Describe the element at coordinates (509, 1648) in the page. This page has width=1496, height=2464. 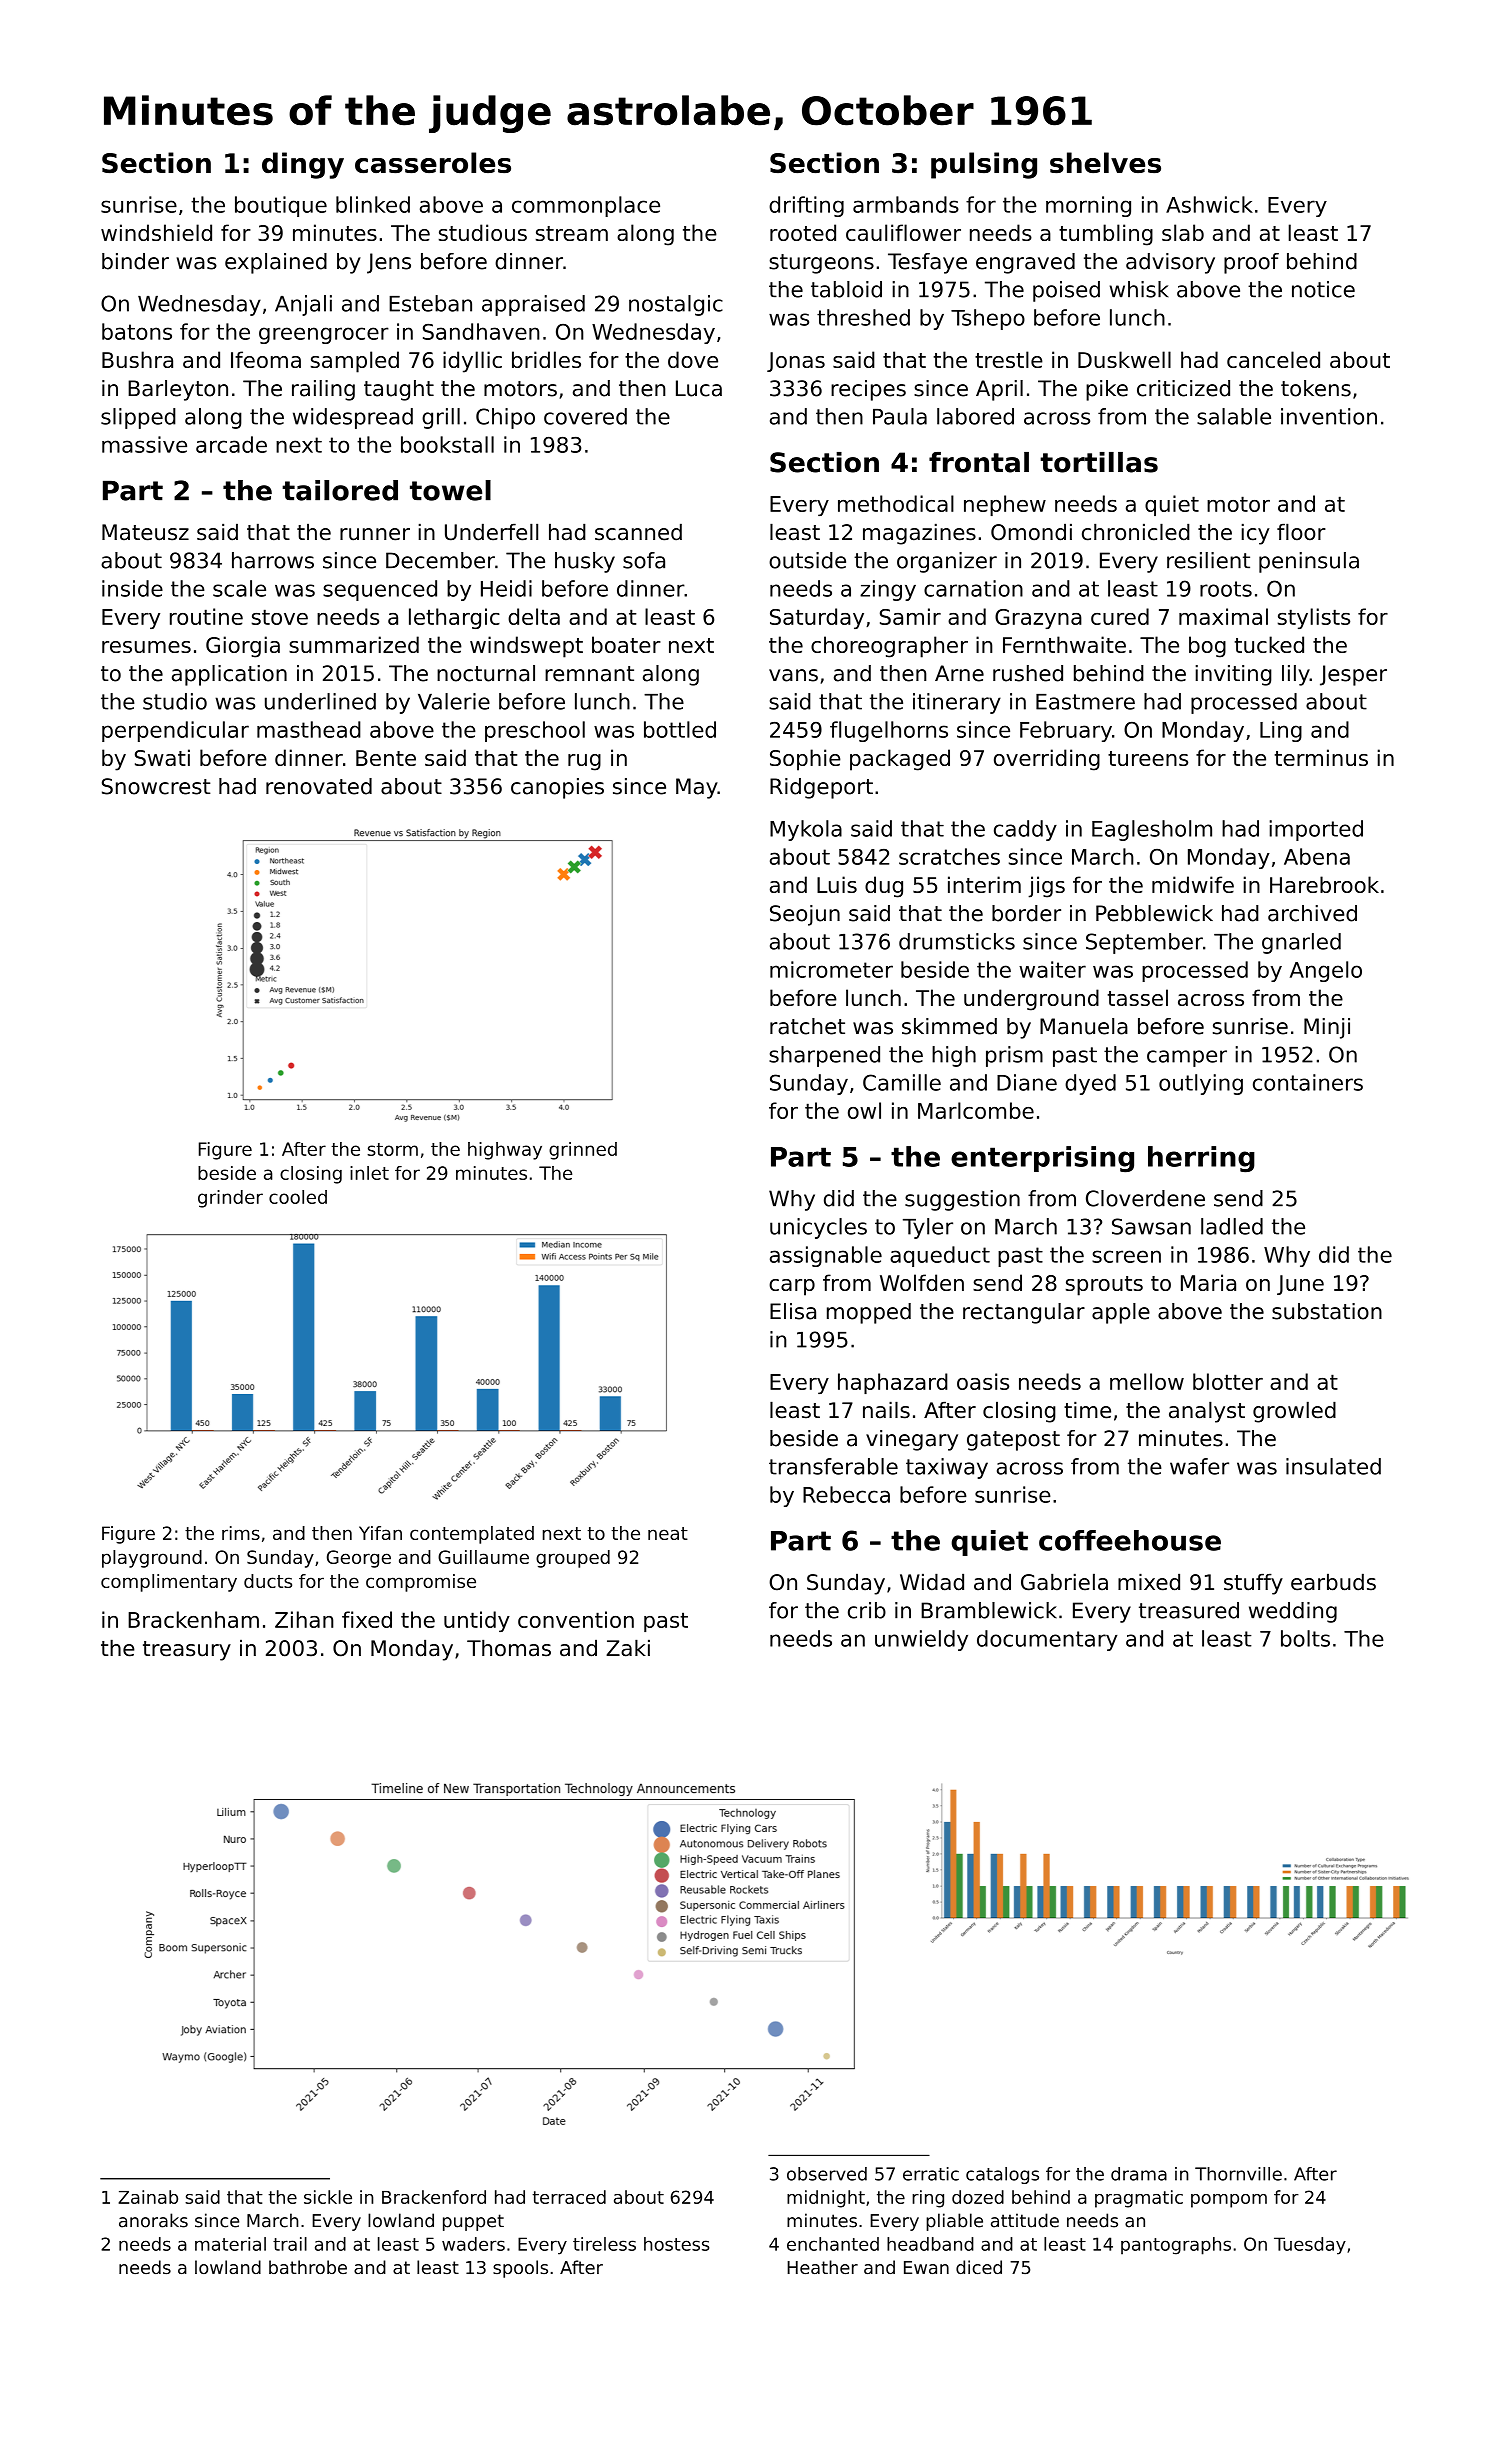
I see `Thomas` at that location.
